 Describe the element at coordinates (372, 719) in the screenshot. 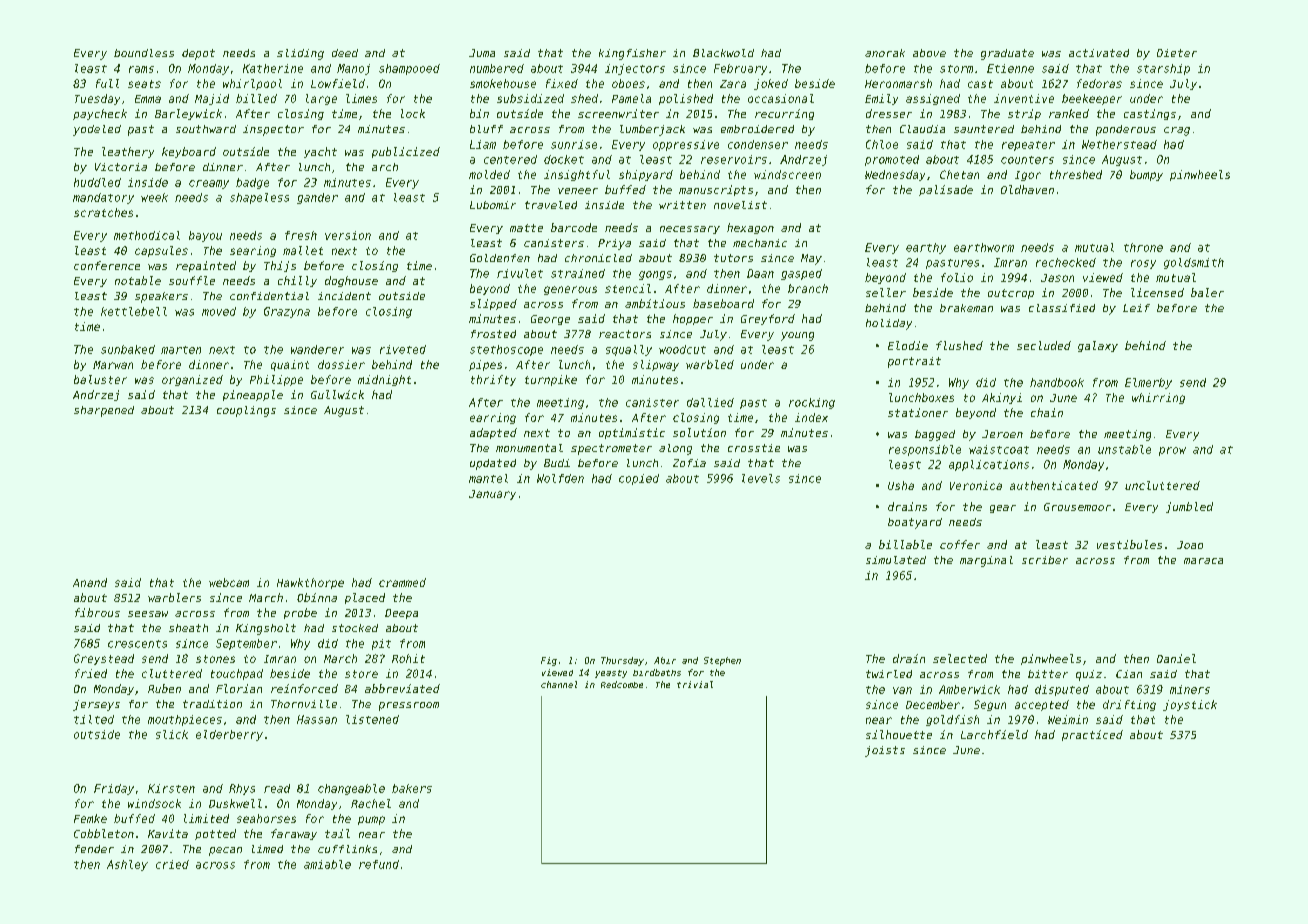

I see `listened` at that location.
